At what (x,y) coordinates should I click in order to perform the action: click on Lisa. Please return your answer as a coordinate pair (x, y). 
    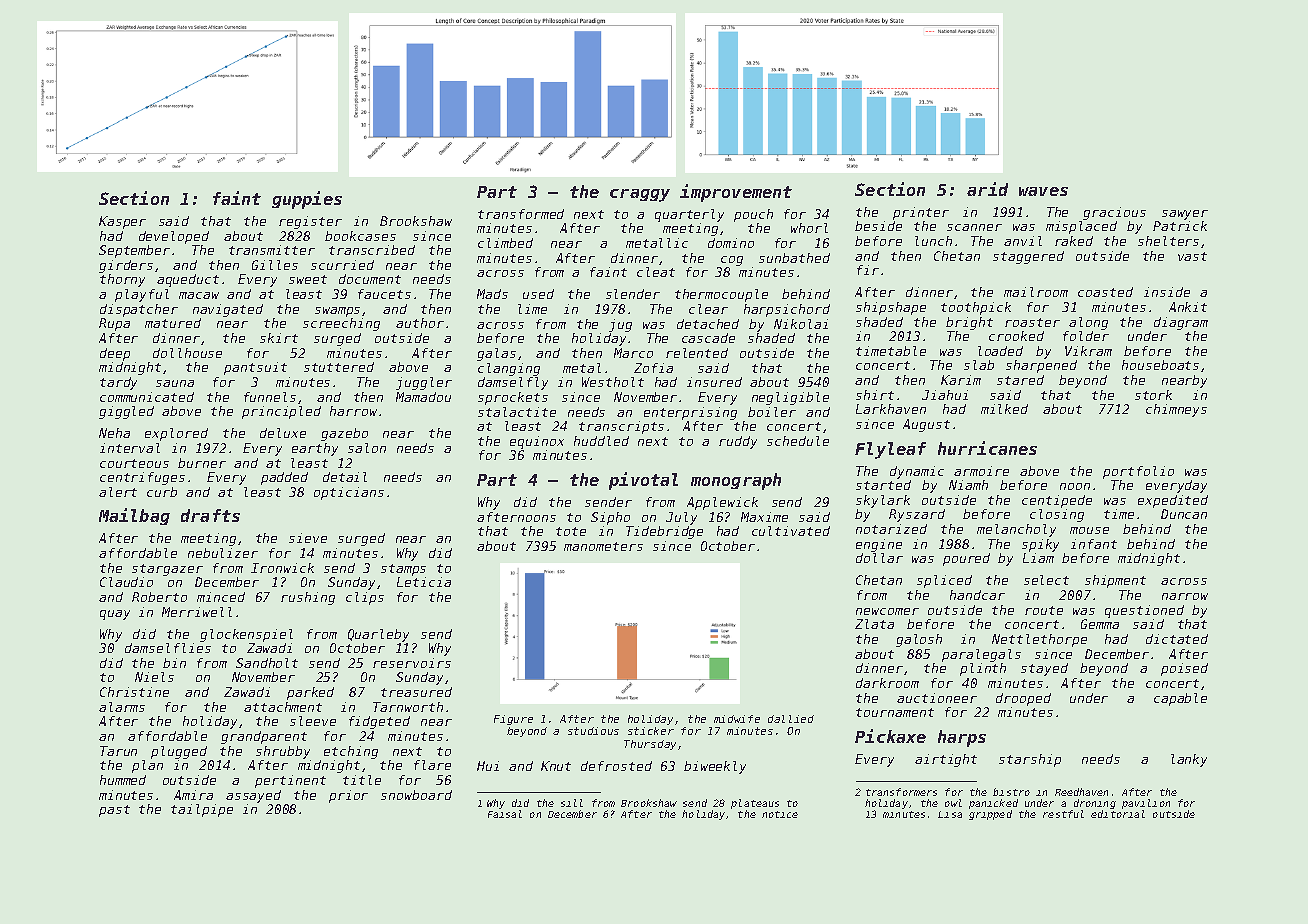
    Looking at the image, I should click on (950, 814).
